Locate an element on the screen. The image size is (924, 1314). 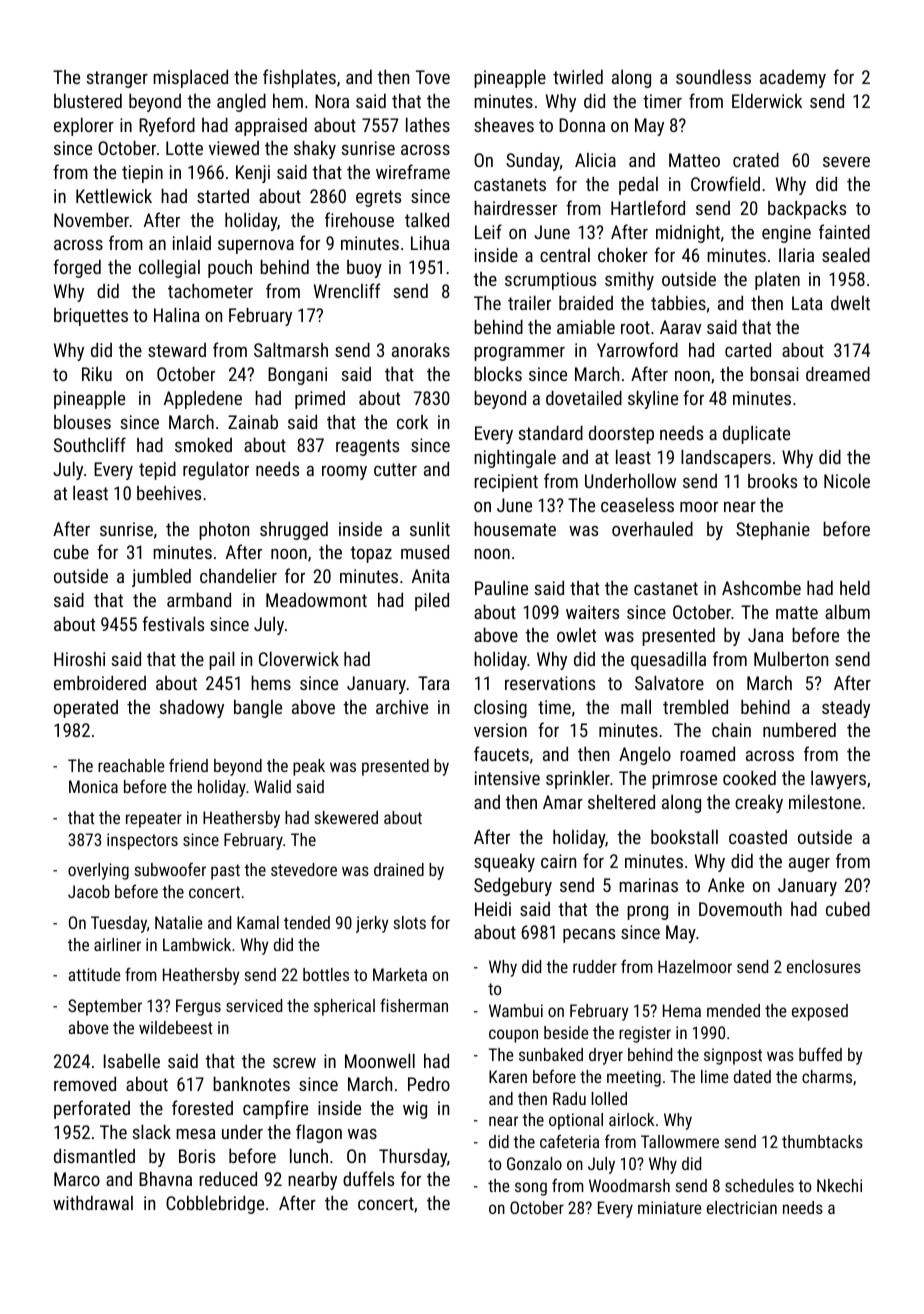
standard is located at coordinates (550, 432).
